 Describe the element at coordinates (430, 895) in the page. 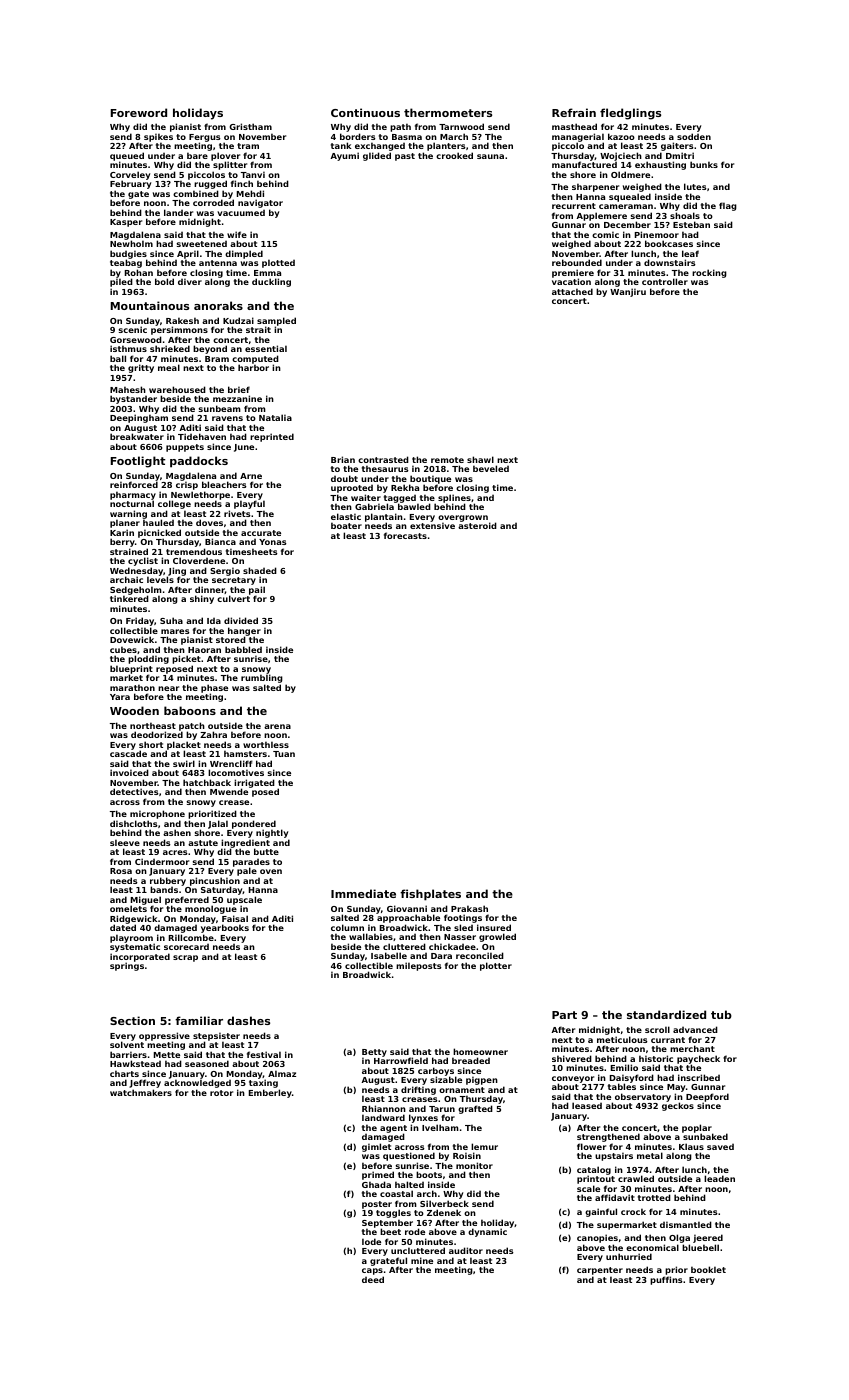

I see `fishplates` at that location.
